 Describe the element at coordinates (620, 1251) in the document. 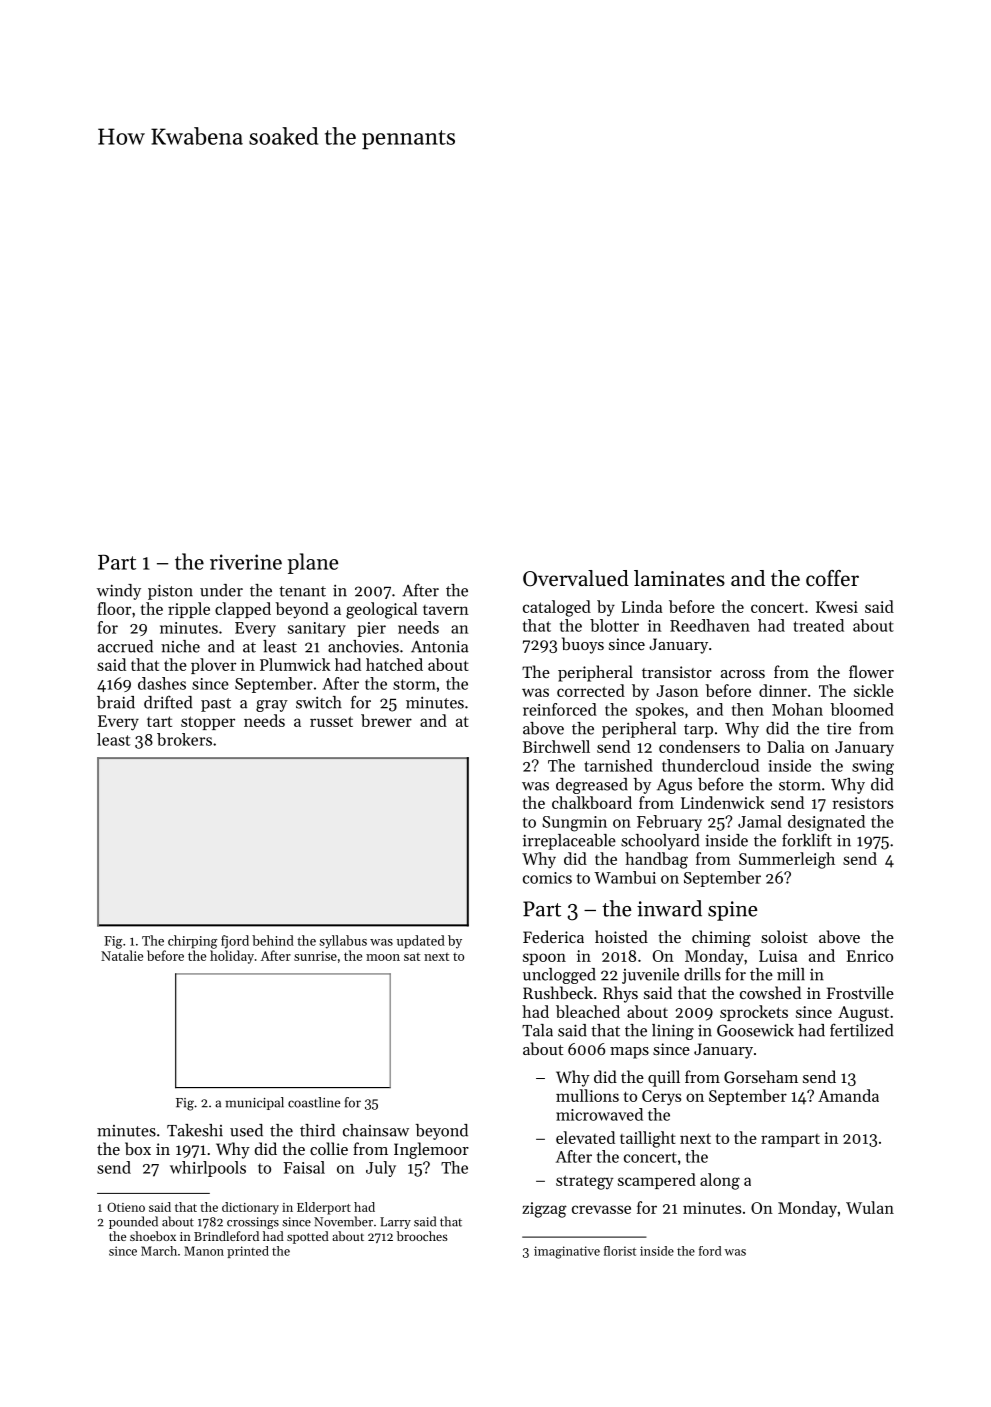

I see `florist` at that location.
